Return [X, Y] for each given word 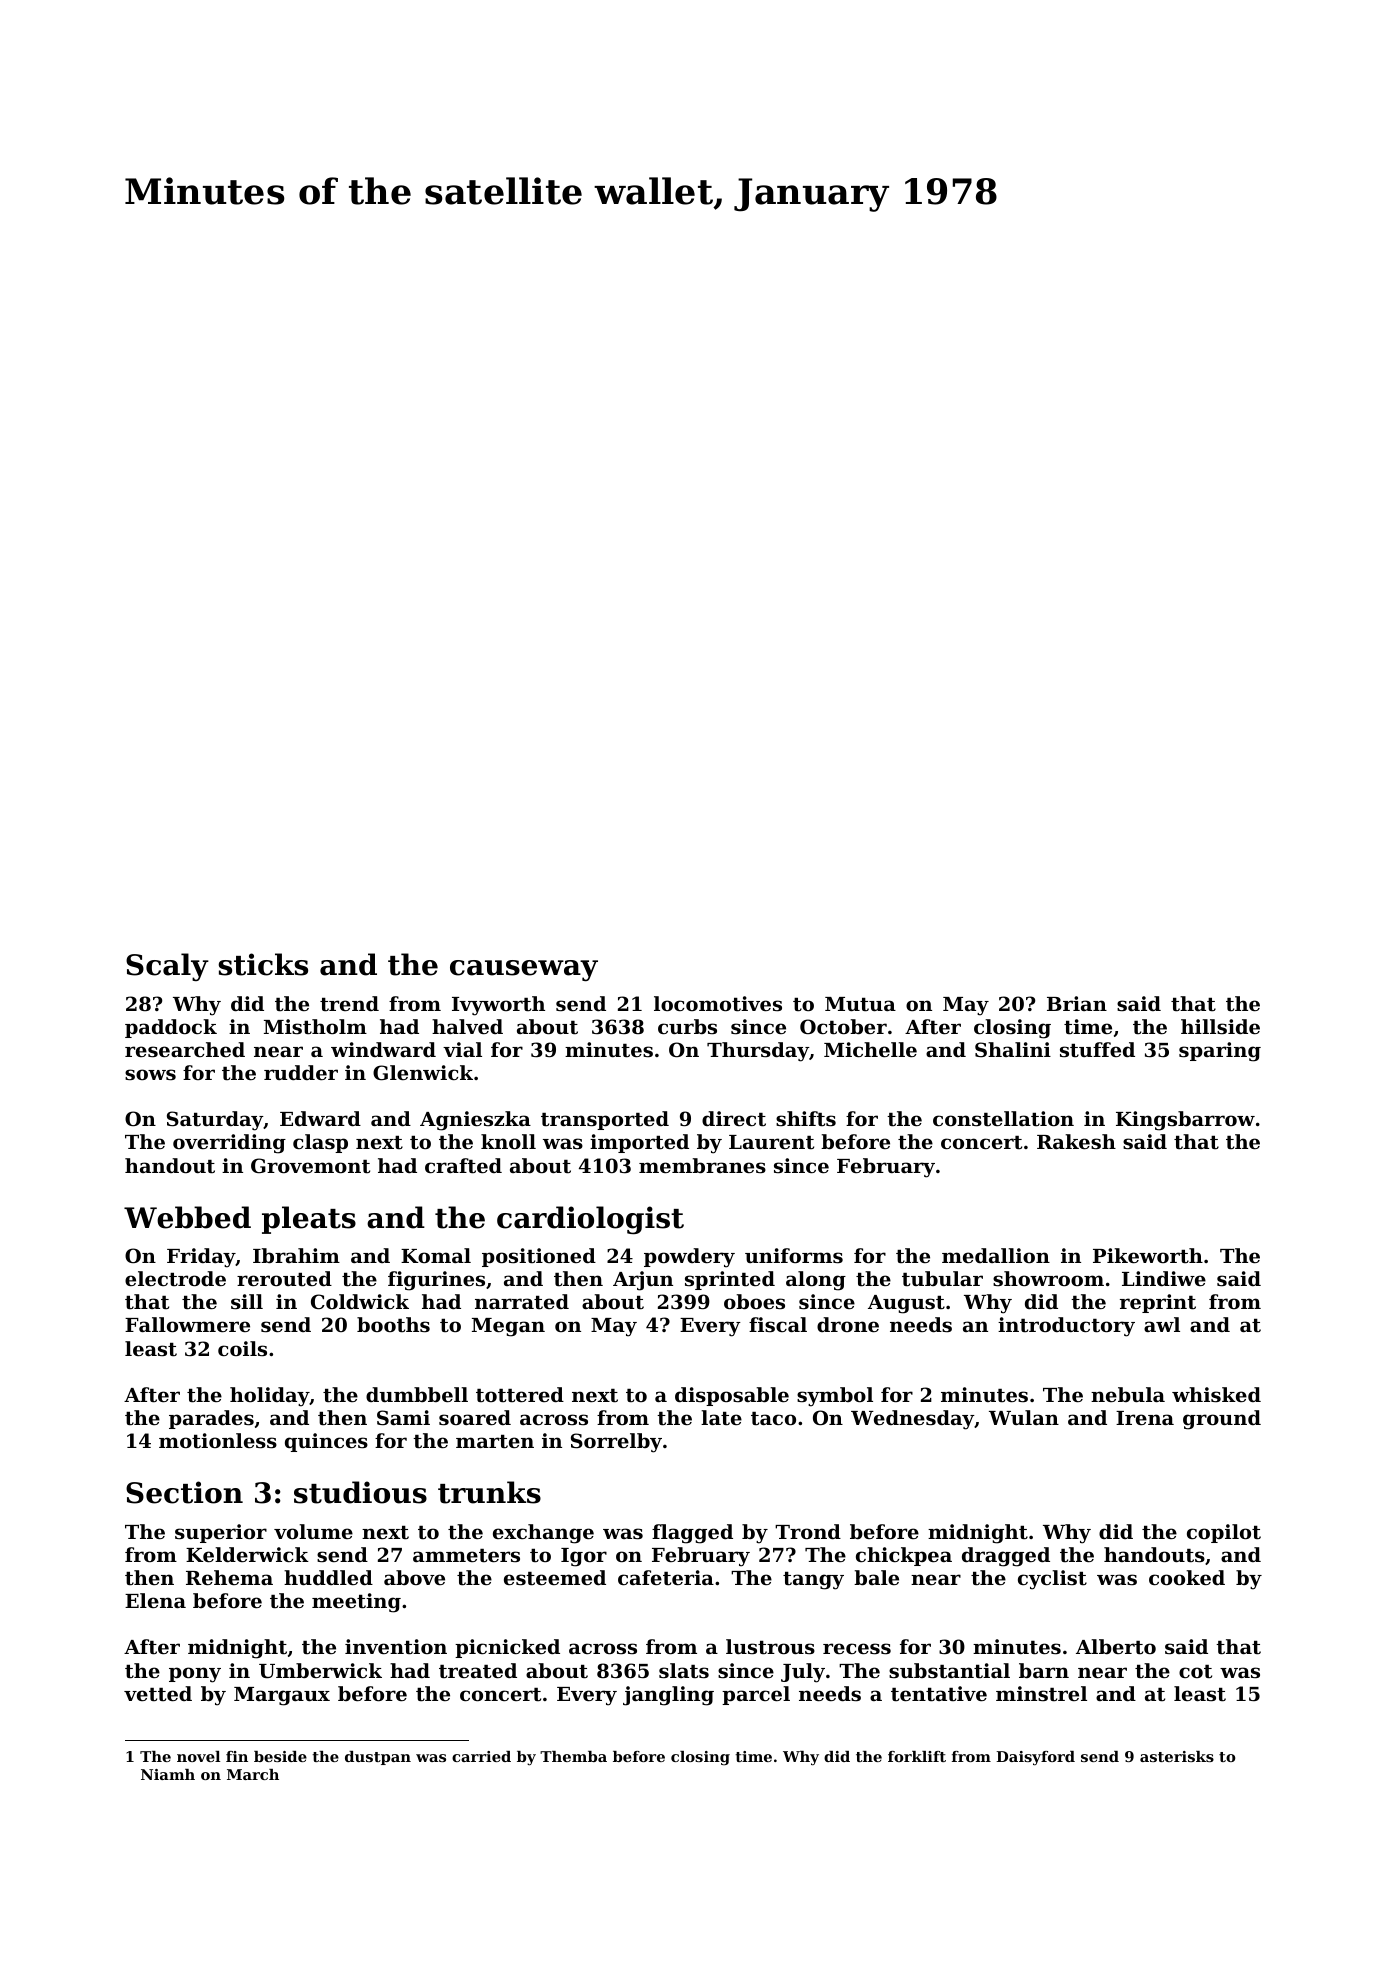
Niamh [168, 1774]
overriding [229, 1144]
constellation [1003, 1119]
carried [481, 1756]
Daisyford [1035, 1758]
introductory [1066, 1327]
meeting [356, 1603]
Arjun [643, 1281]
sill [247, 1302]
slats [684, 1670]
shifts [806, 1118]
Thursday [758, 1052]
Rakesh [1076, 1141]
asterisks [1177, 1756]
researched [185, 1049]
